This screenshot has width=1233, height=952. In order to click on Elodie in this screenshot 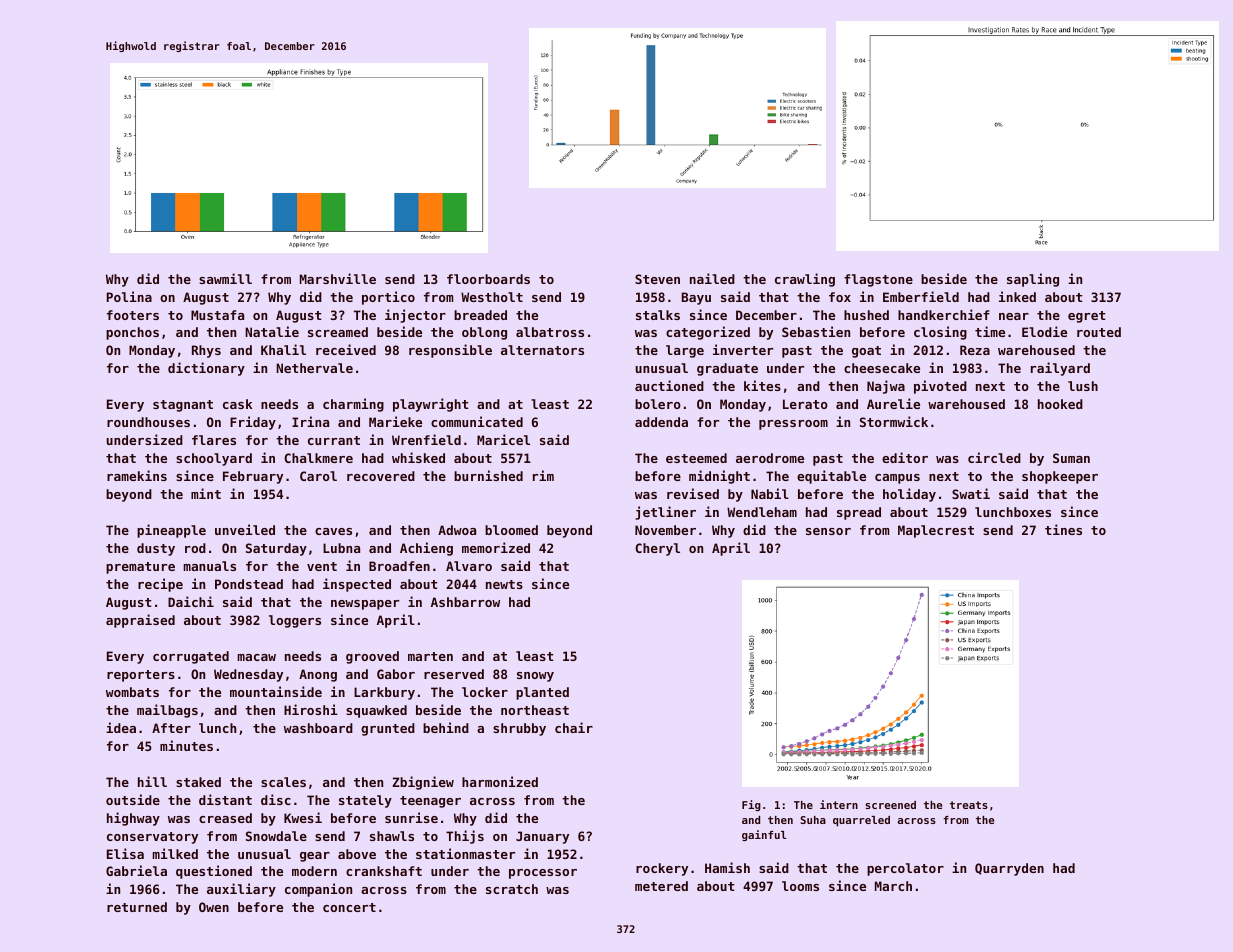, I will do `click(1044, 331)`.
